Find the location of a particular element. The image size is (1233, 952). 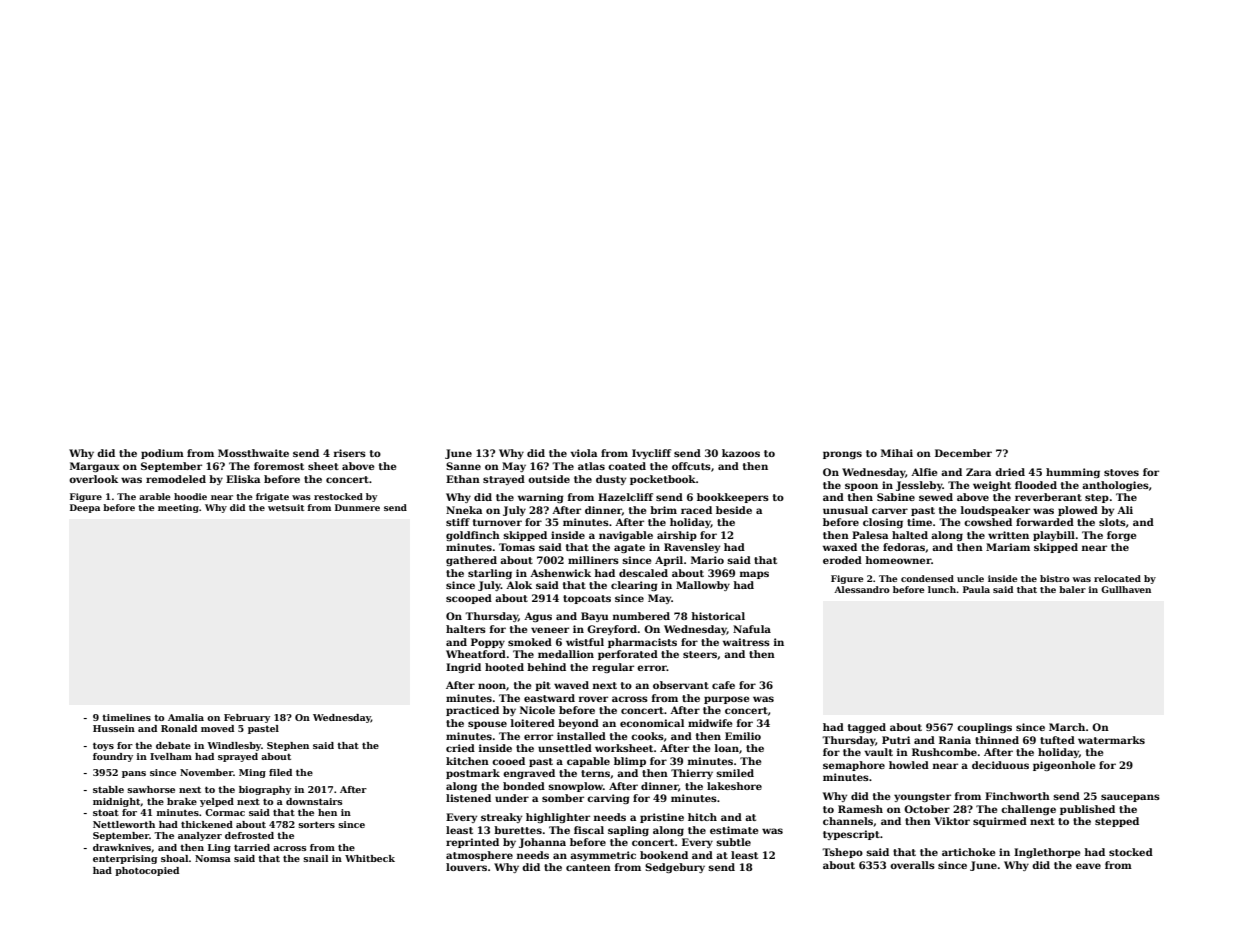

scooped is located at coordinates (469, 599).
